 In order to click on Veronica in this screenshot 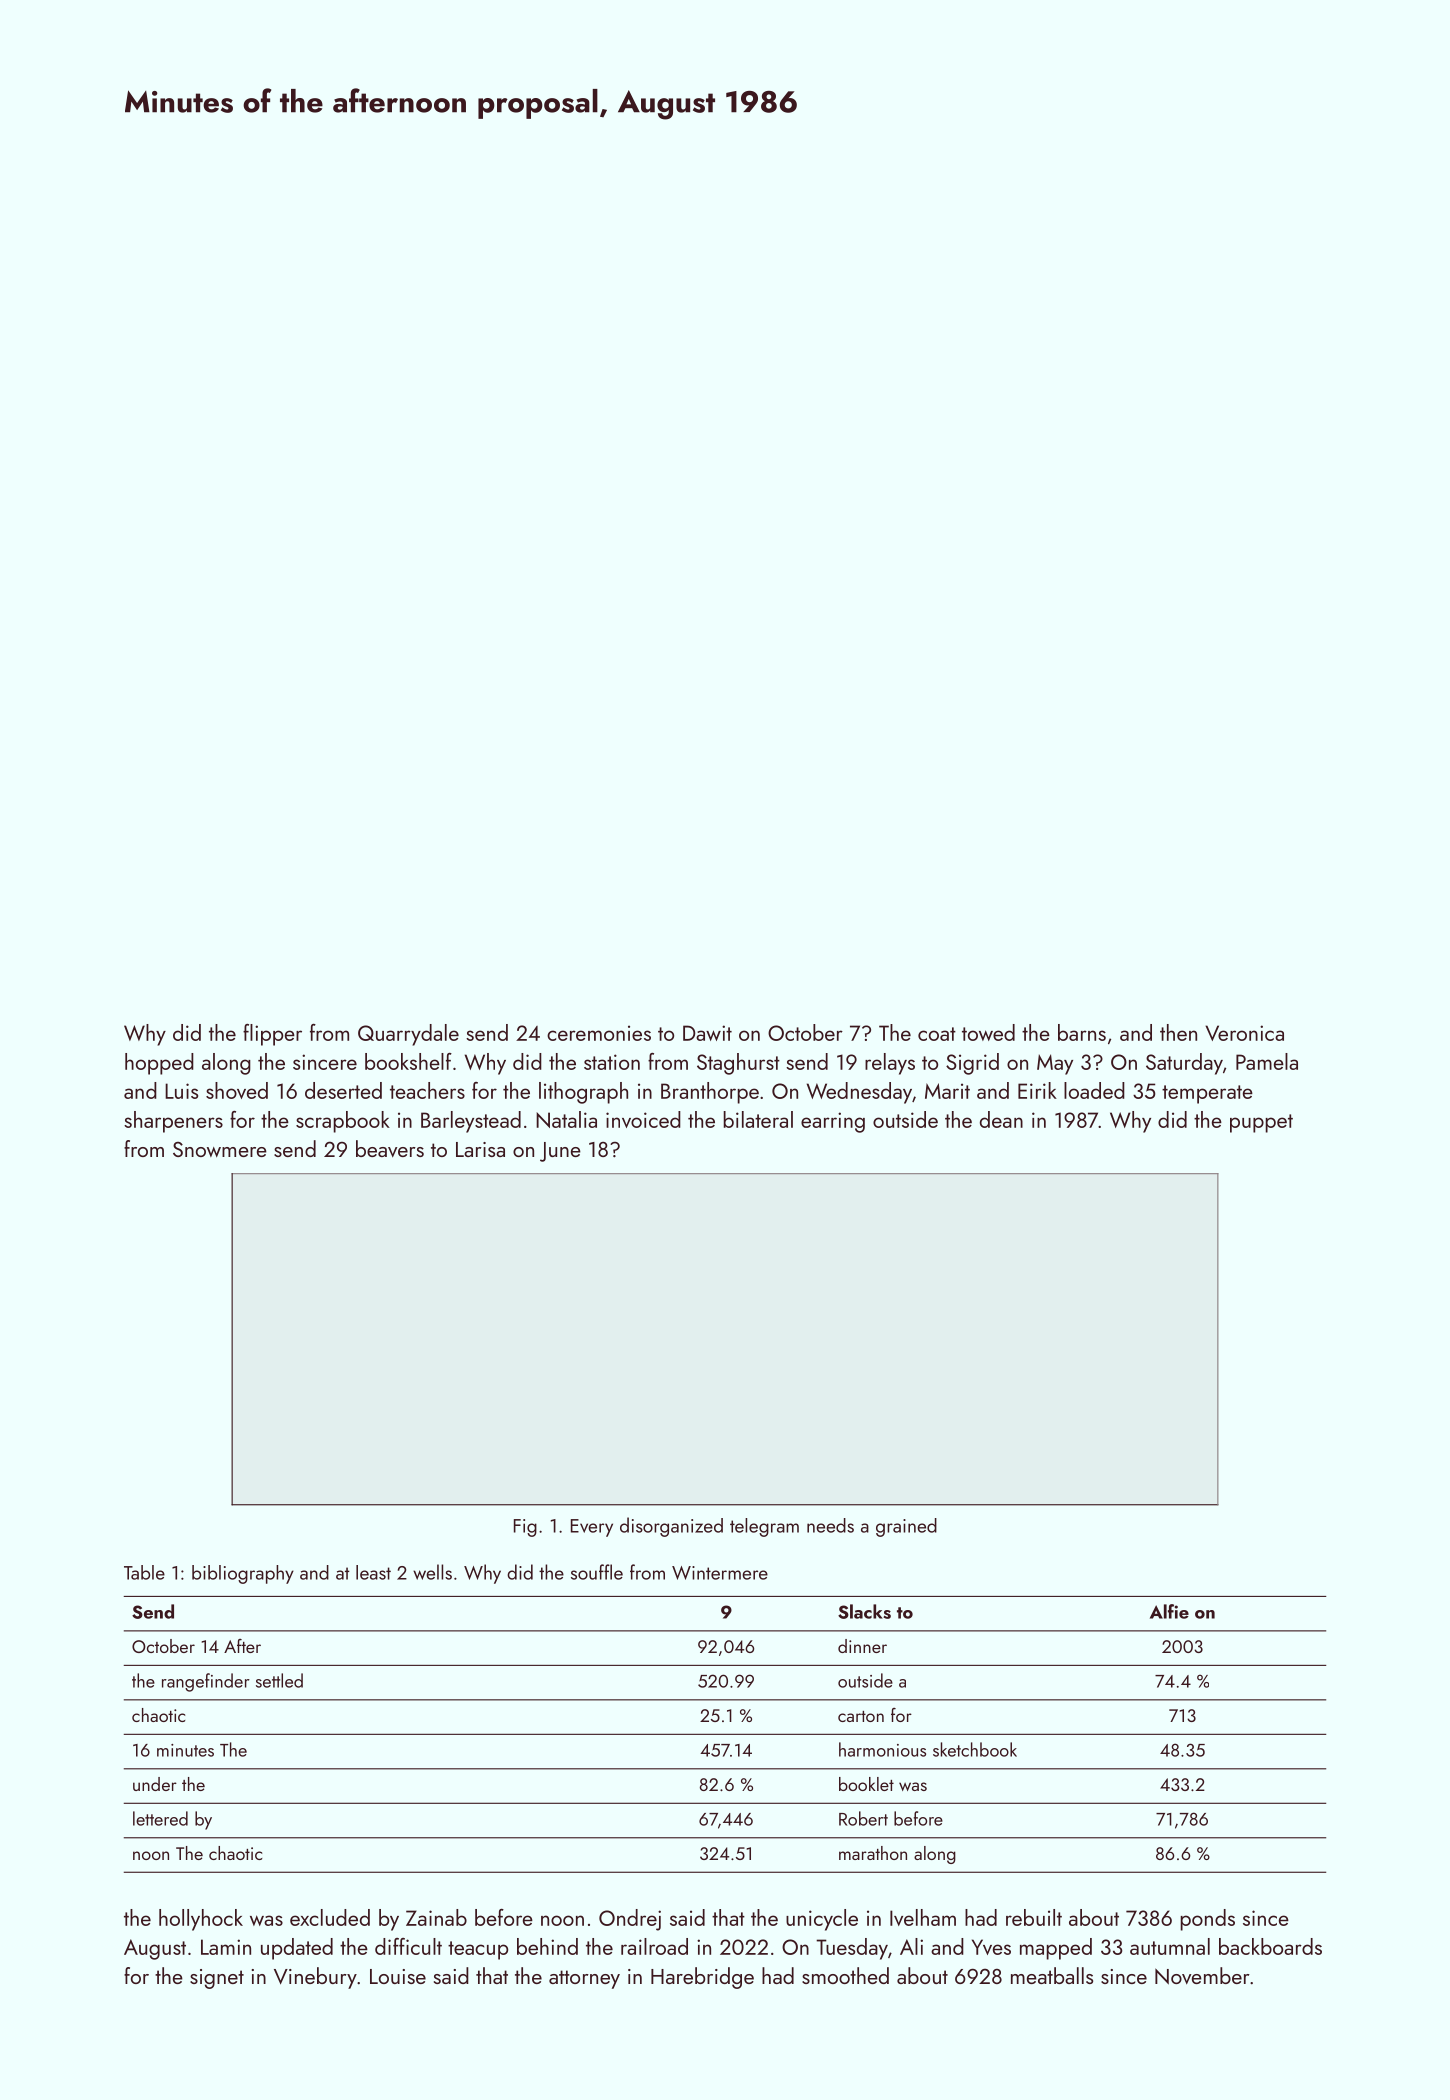, I will do `click(1244, 1033)`.
